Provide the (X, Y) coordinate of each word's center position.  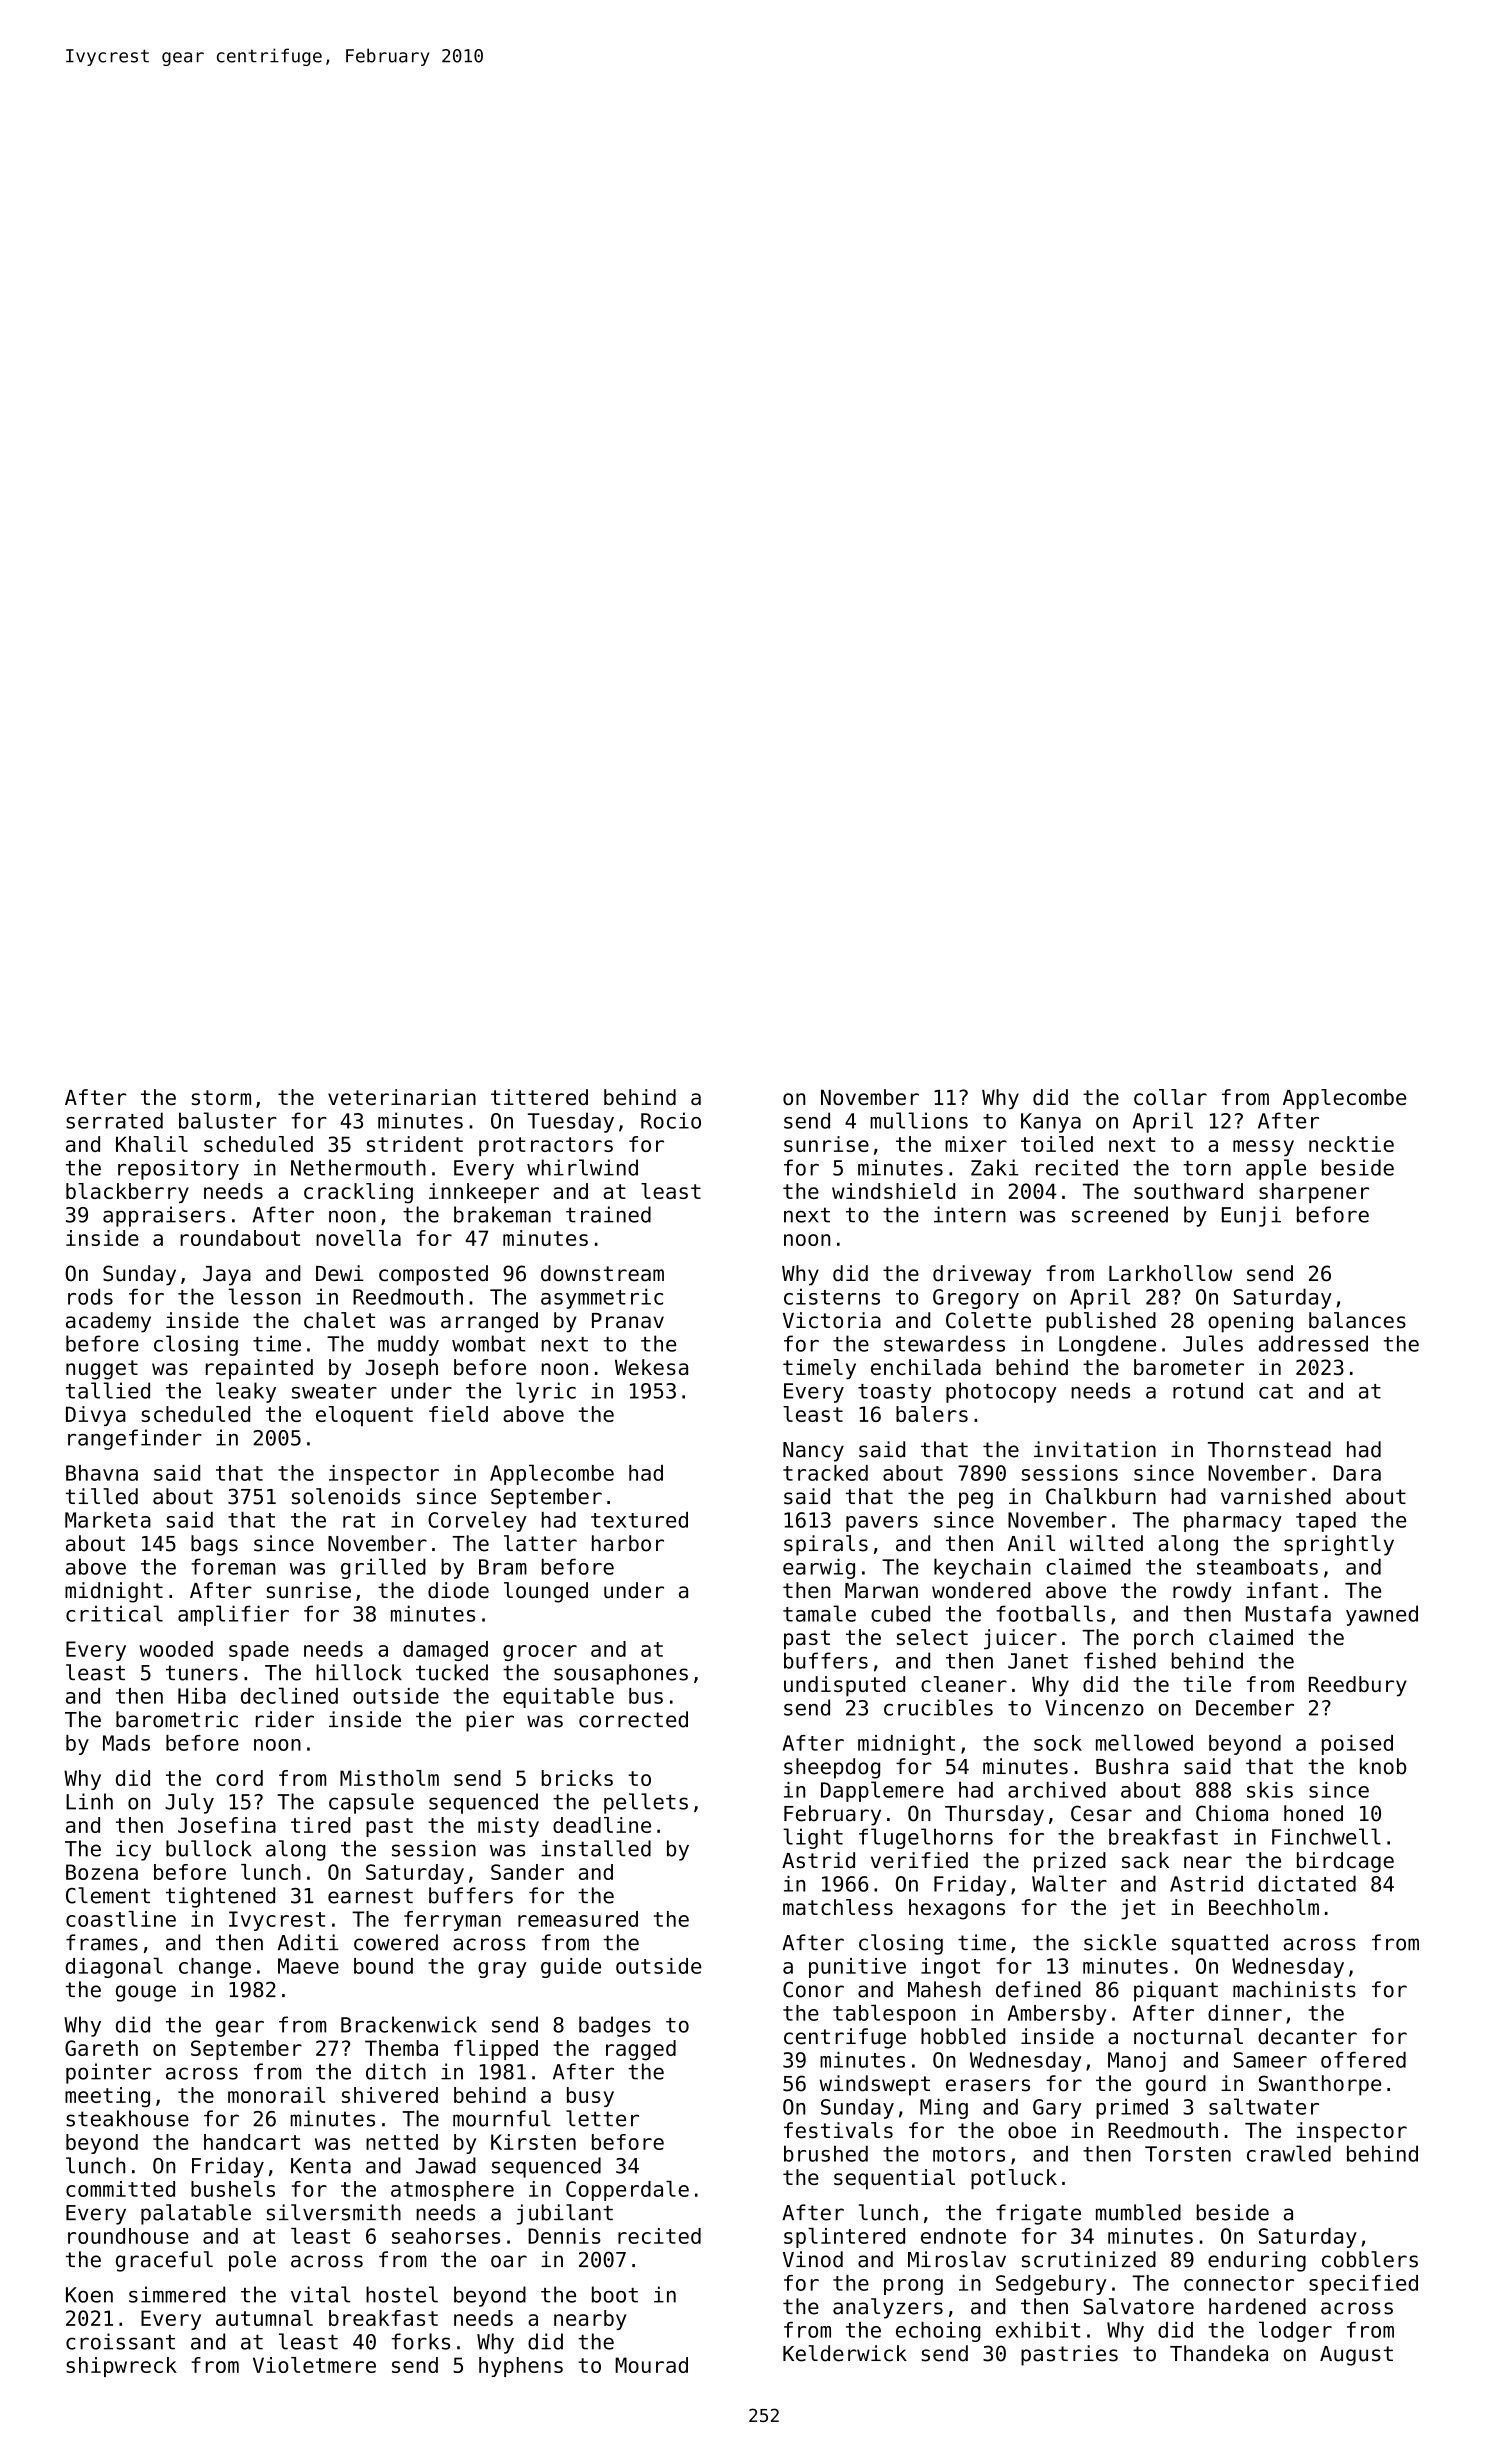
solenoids (346, 1496)
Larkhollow (1170, 1273)
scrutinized (1089, 2259)
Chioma (1232, 1813)
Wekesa (651, 1367)
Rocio (671, 1120)
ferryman (452, 1921)
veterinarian (402, 1097)
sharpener (1314, 1193)
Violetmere (314, 2365)
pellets (646, 1803)
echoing (938, 2332)
